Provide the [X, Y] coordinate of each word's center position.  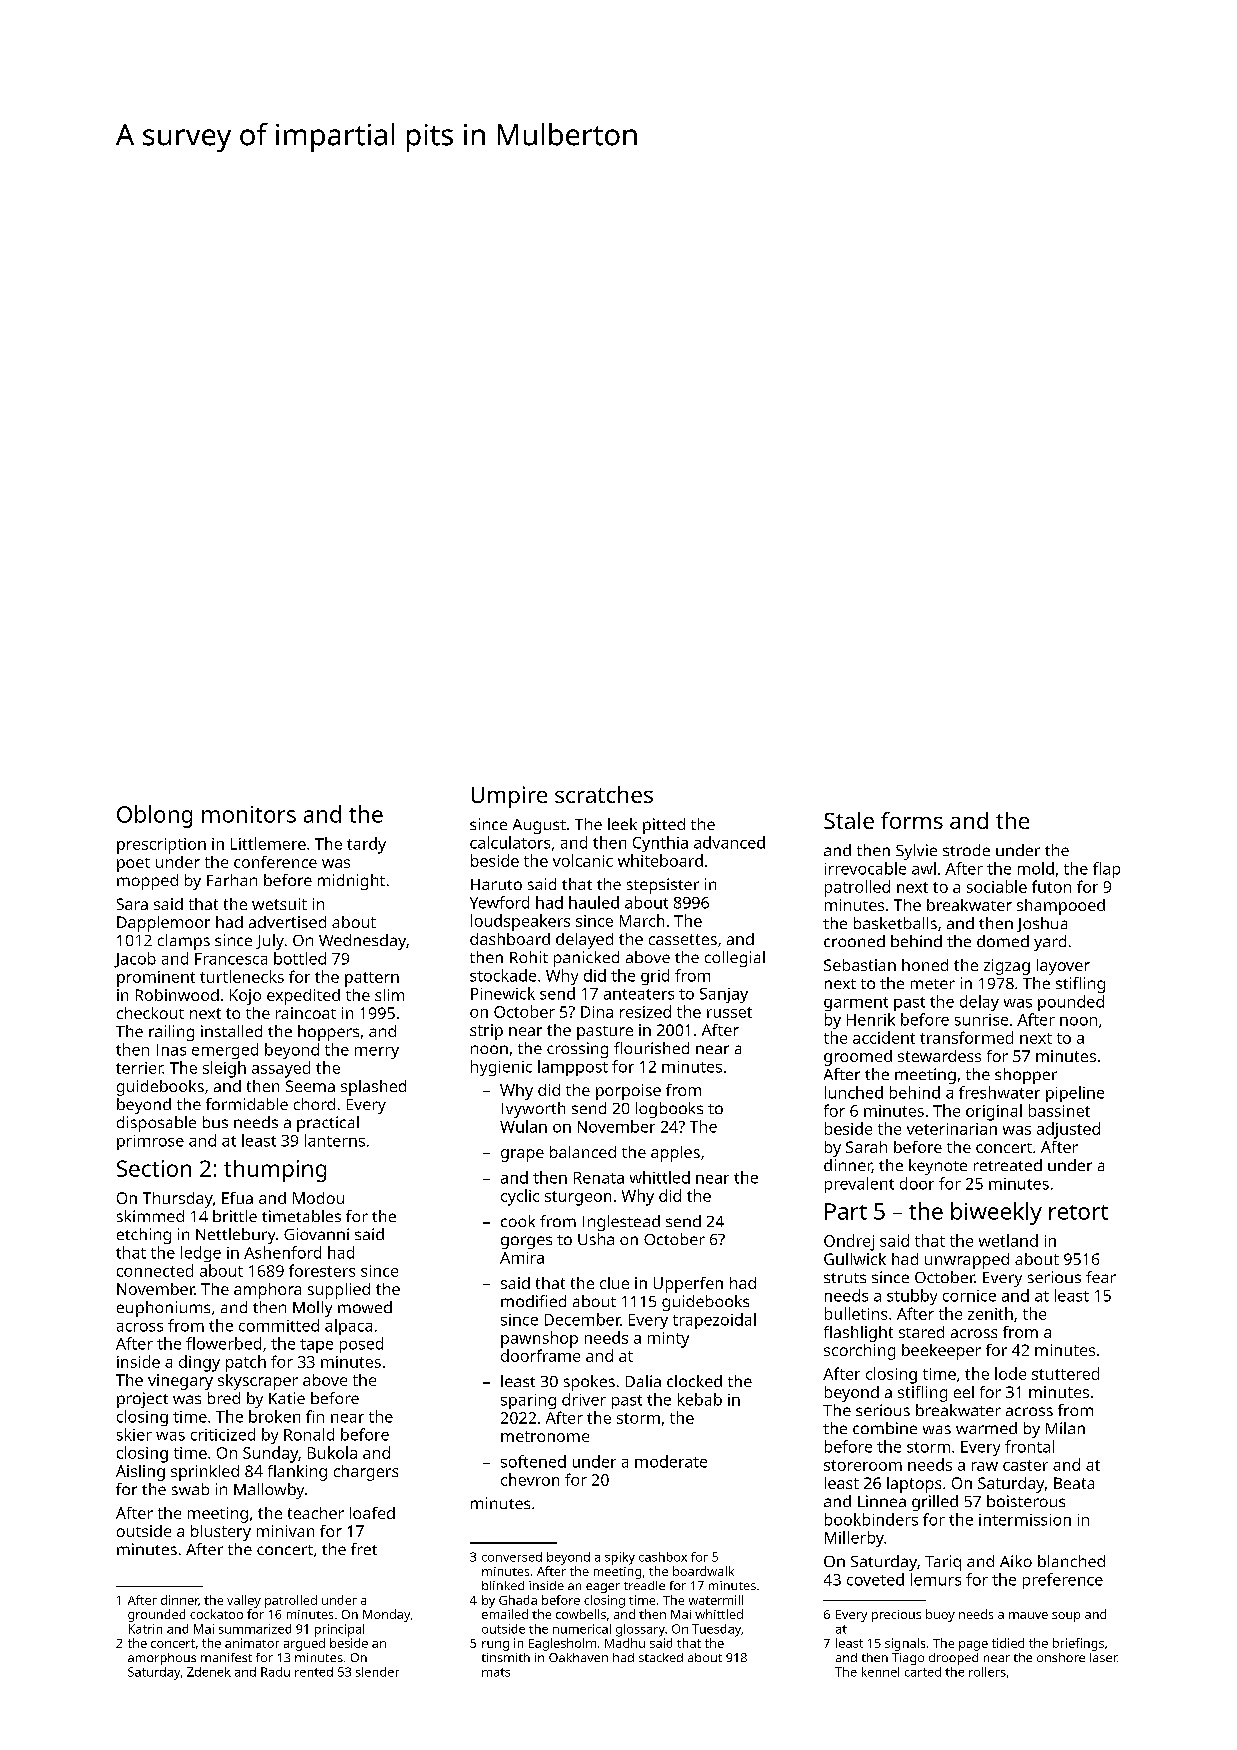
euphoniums [163, 1309]
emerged [225, 1051]
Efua [237, 1198]
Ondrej [849, 1242]
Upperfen [688, 1285]
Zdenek [209, 1672]
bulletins [856, 1313]
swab [190, 1489]
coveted [875, 1579]
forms [912, 820]
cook [518, 1221]
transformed [966, 1037]
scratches [604, 794]
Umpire [509, 797]
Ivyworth [533, 1110]
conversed [512, 1557]
